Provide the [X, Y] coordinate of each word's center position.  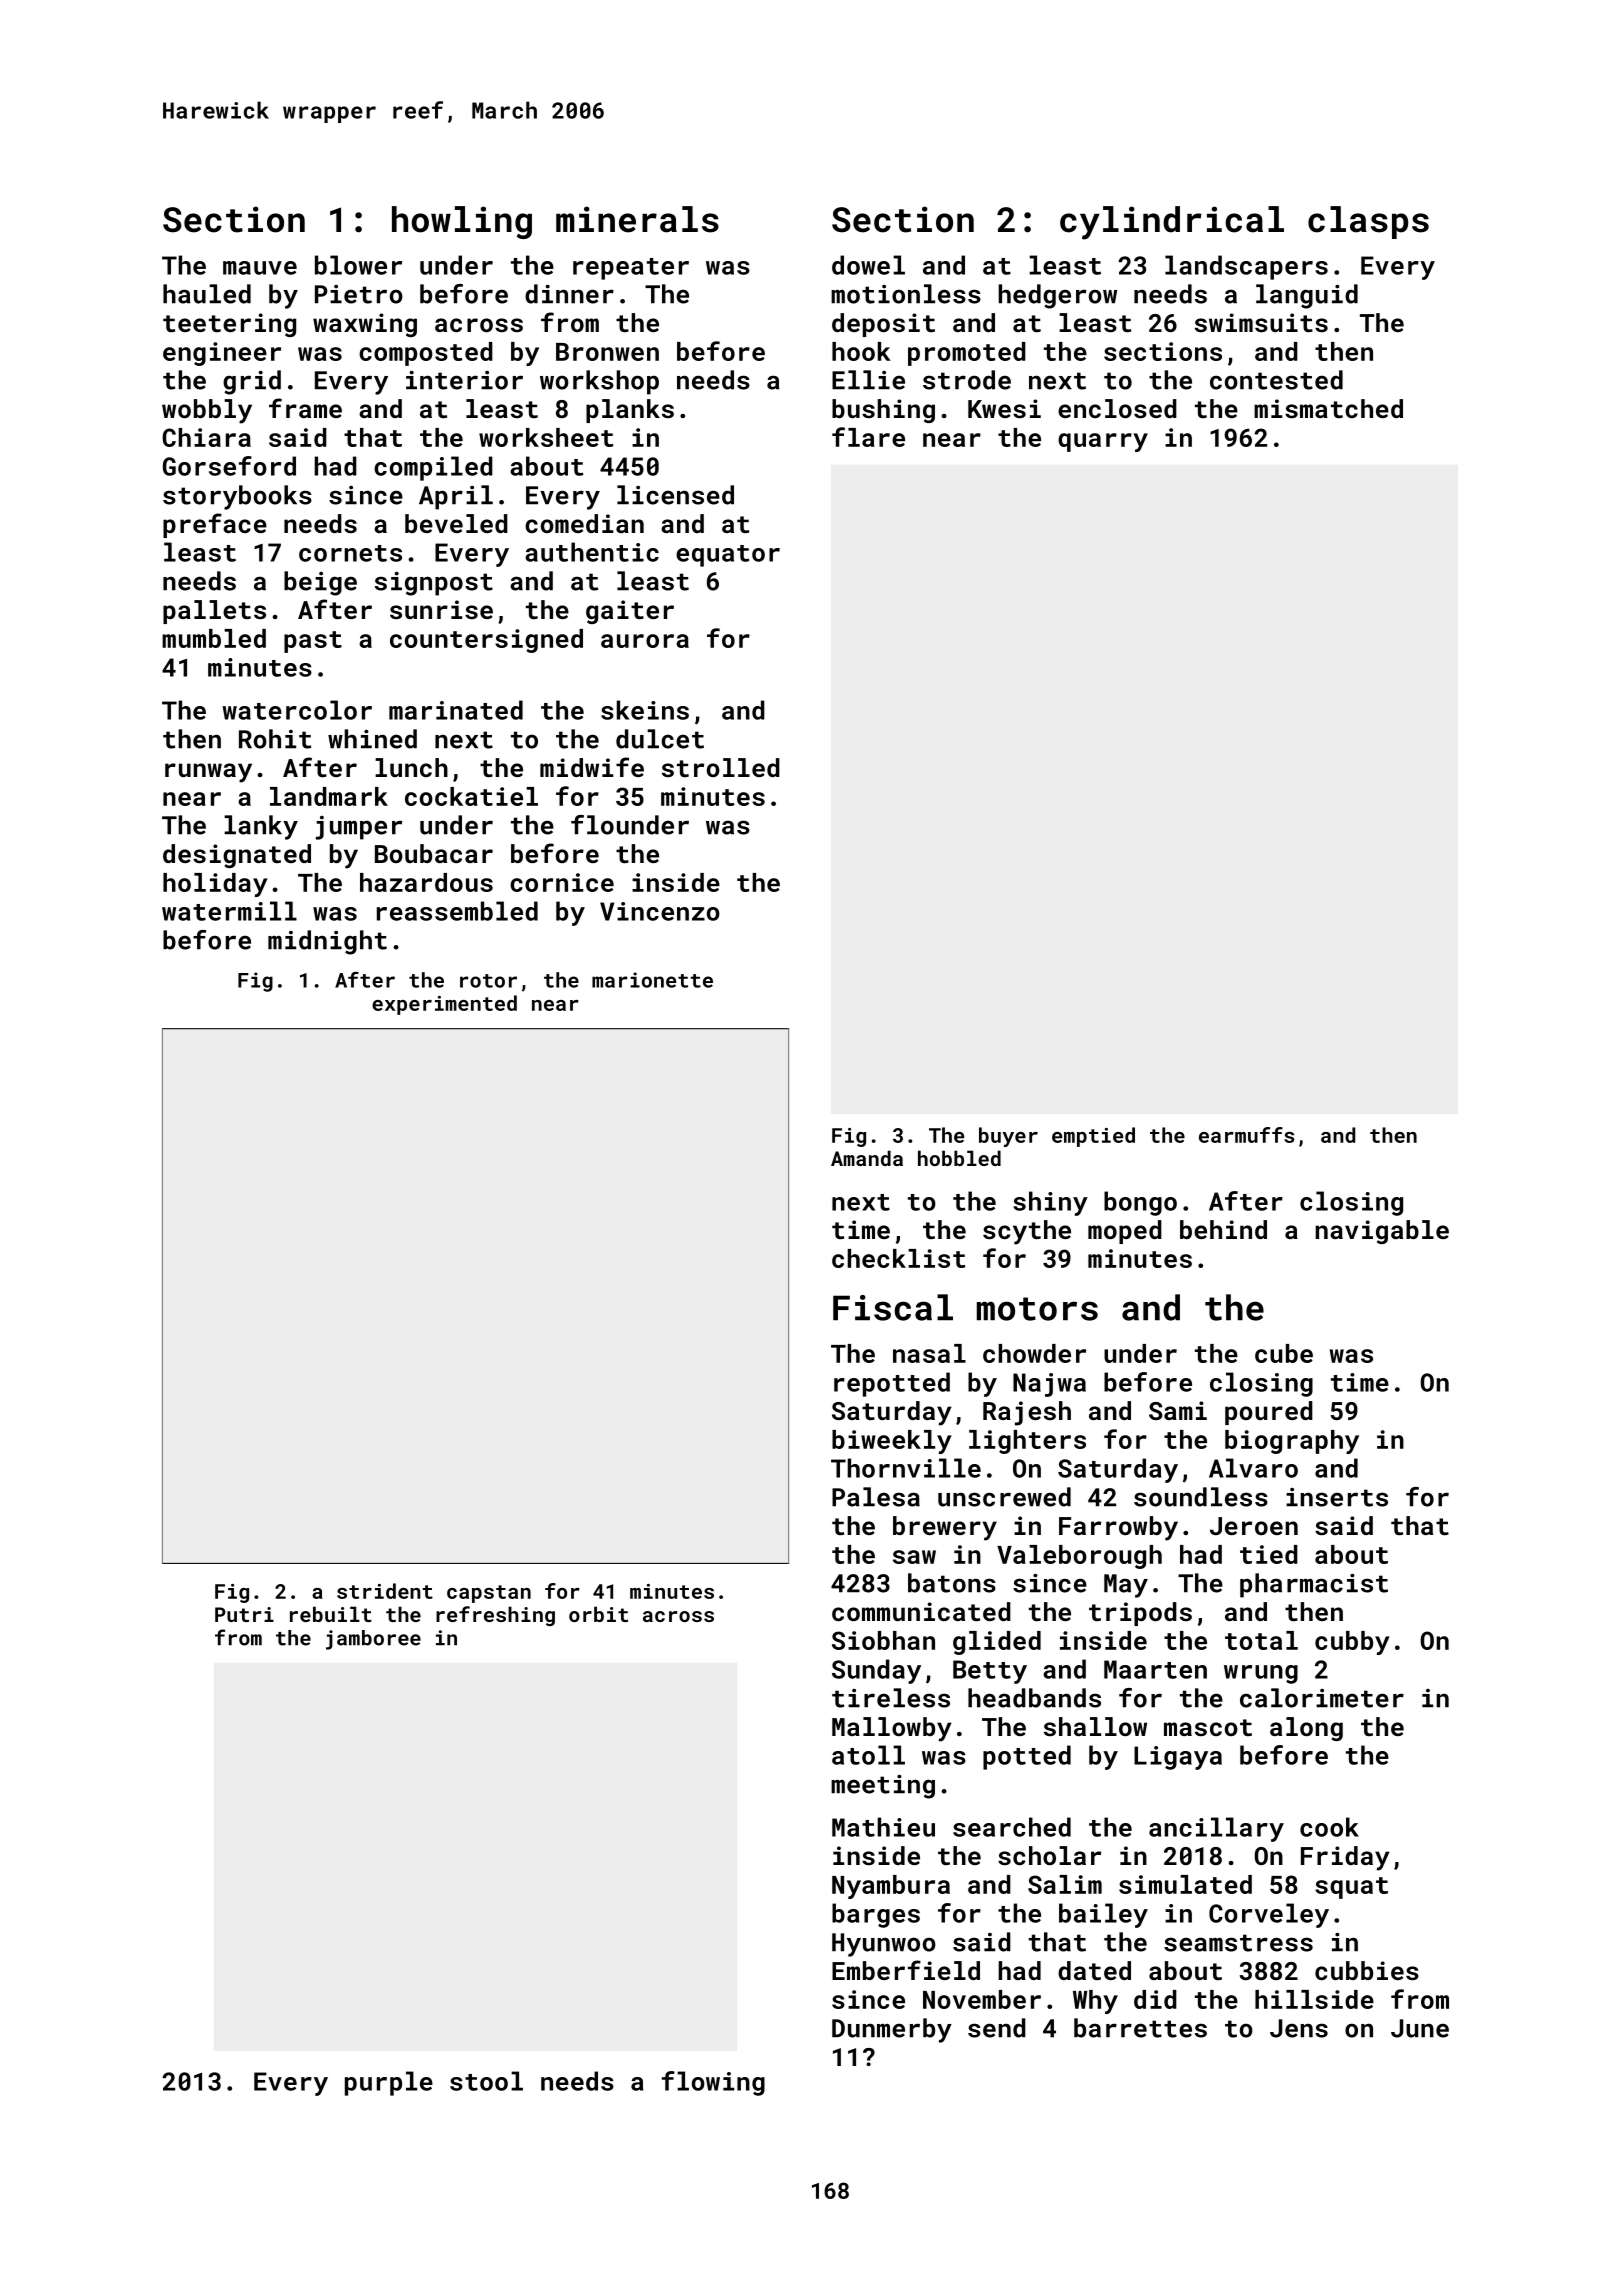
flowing [713, 2083]
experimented [444, 1005]
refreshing [495, 1616]
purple [389, 2083]
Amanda [867, 1158]
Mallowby [891, 1729]
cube [1284, 1353]
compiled [433, 468]
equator [728, 556]
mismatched [1328, 408]
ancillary [1216, 1829]
